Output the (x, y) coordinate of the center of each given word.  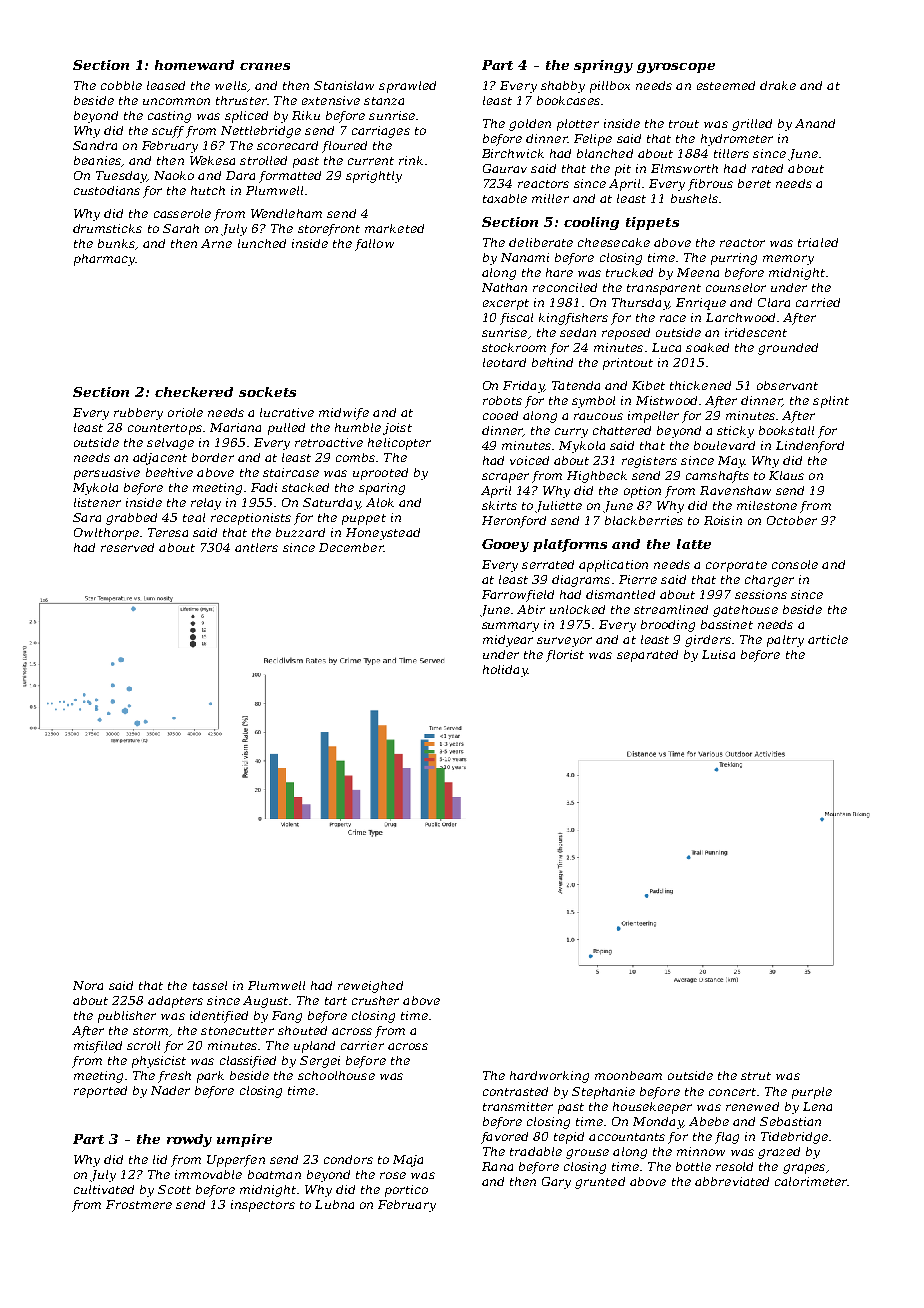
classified (248, 1062)
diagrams (581, 581)
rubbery (138, 414)
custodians (107, 190)
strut (756, 1076)
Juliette (558, 507)
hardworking (549, 1077)
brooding (668, 626)
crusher (375, 1000)
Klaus (786, 475)
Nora (88, 985)
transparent (664, 289)
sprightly (374, 177)
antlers (256, 547)
